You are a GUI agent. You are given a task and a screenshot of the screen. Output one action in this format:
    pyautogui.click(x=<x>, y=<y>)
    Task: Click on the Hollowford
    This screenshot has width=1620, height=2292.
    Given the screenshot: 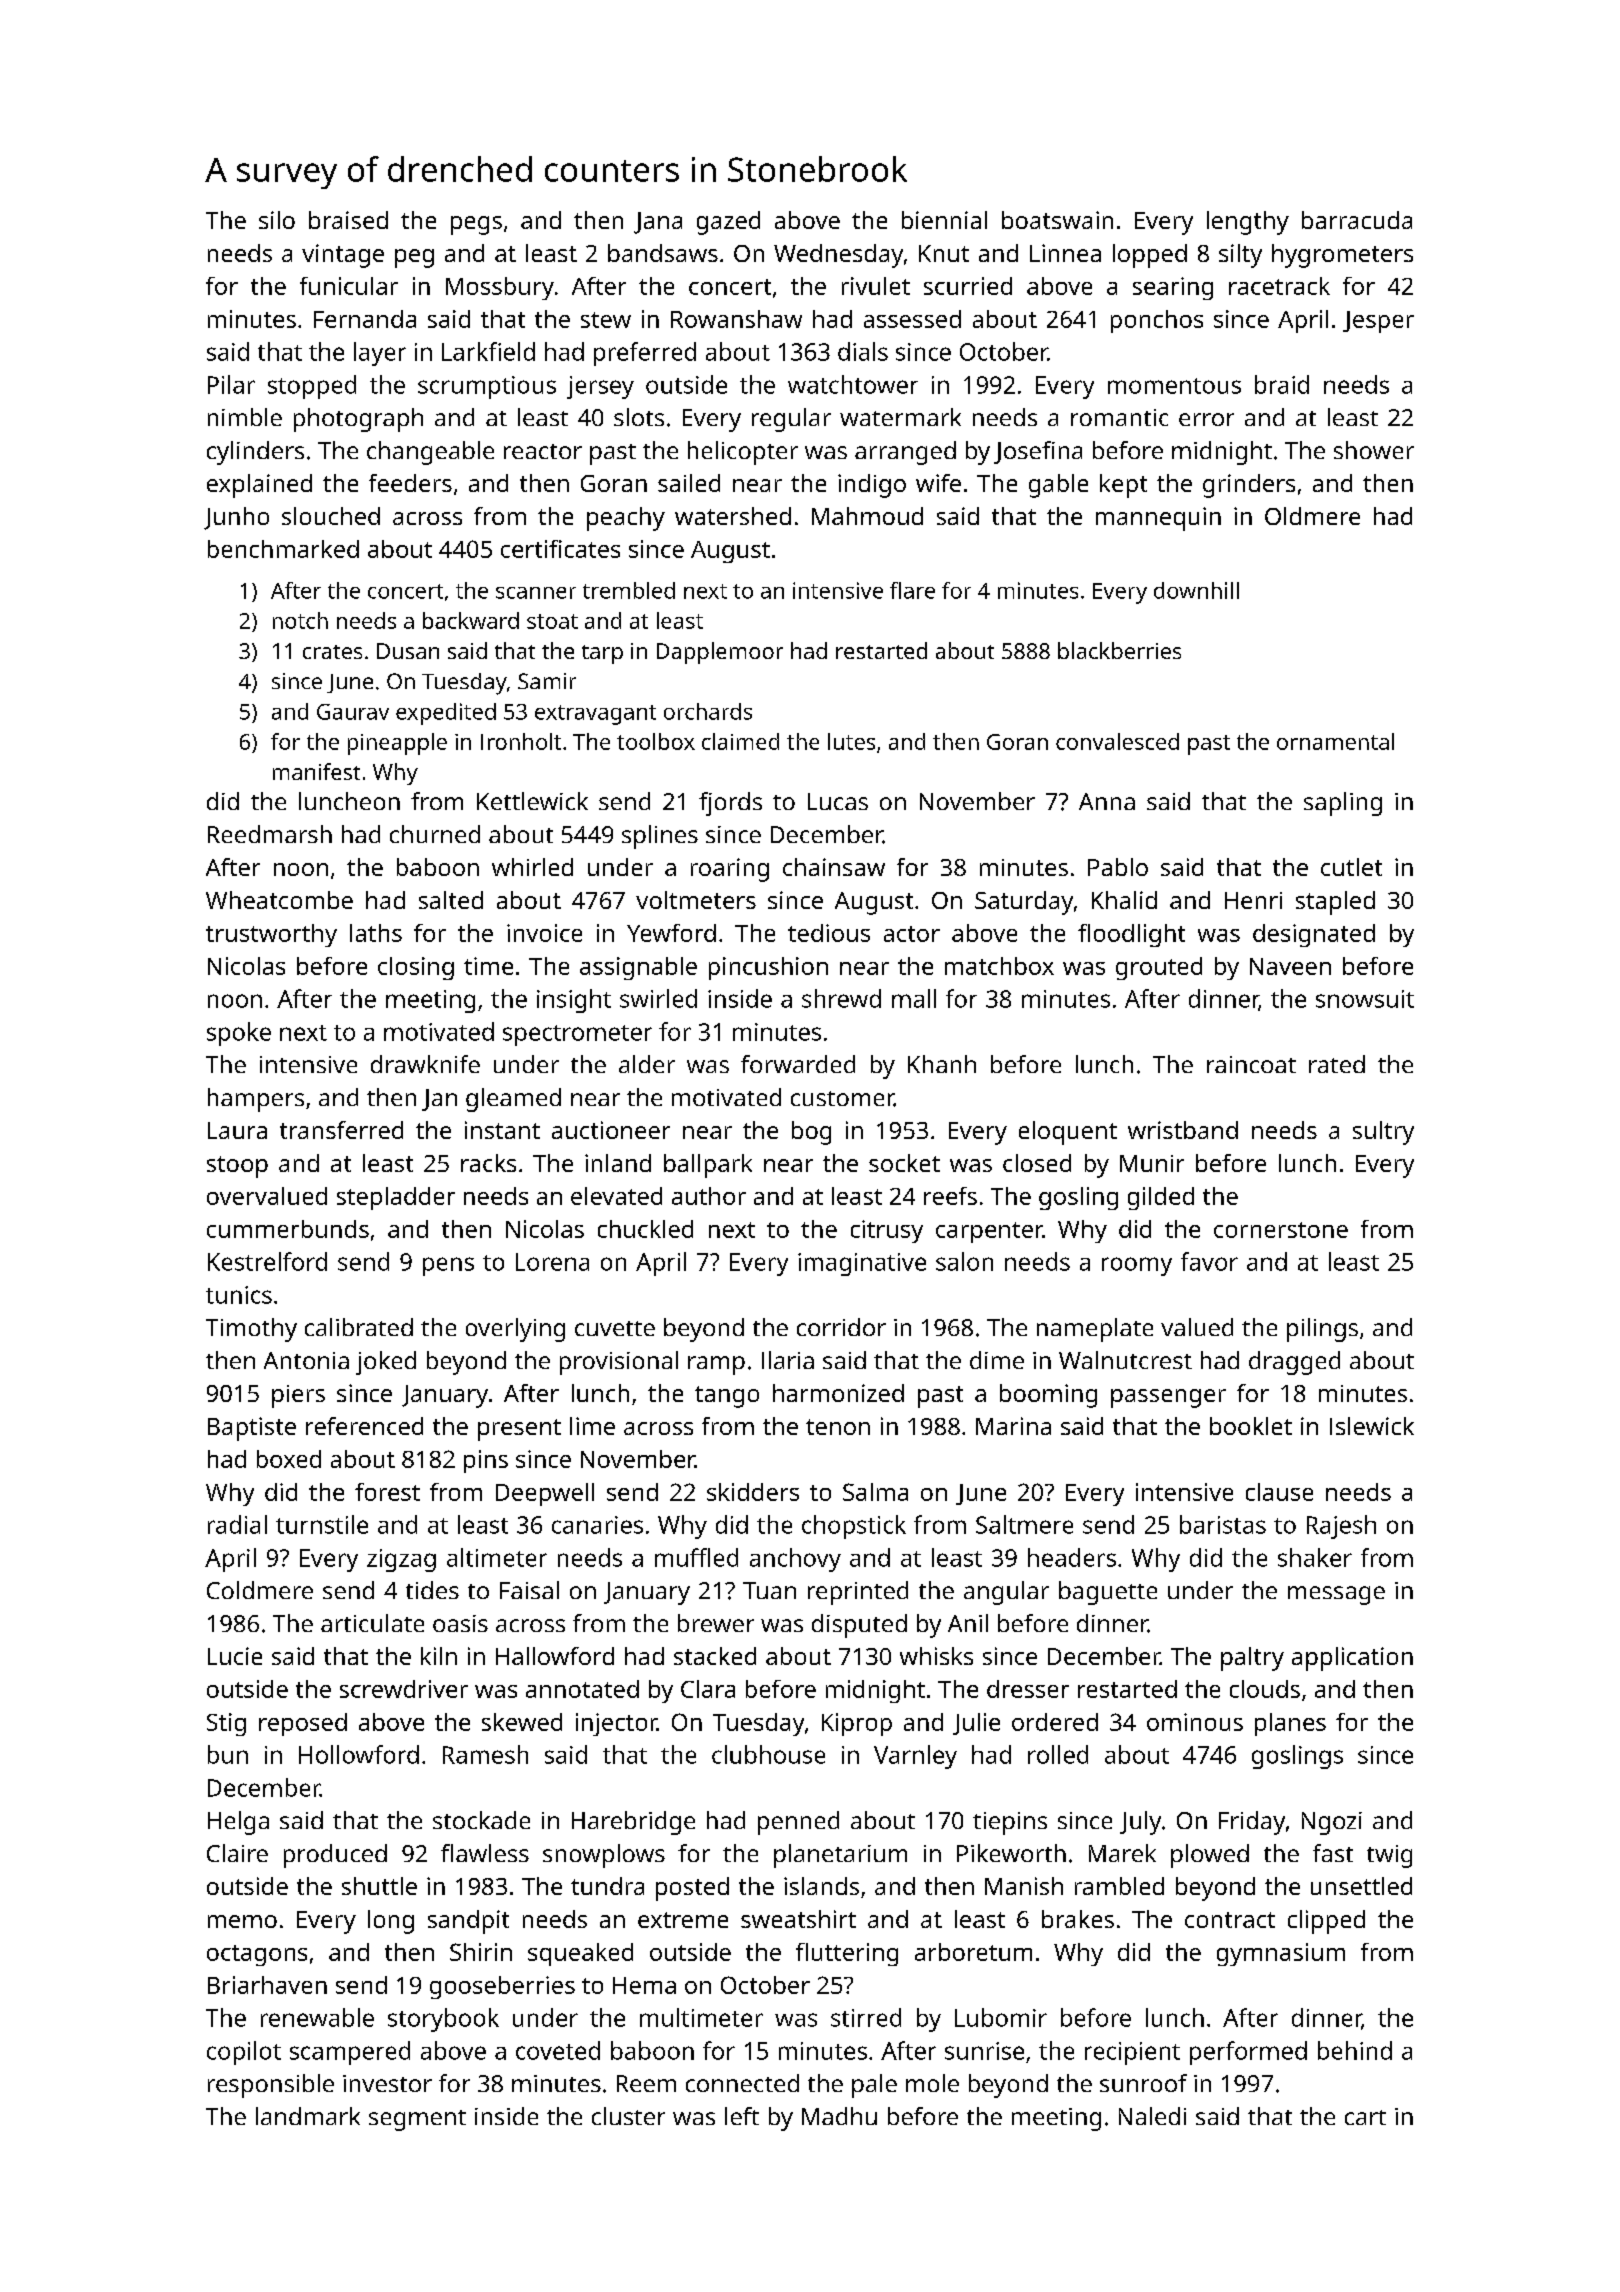 What is the action you would take?
    pyautogui.click(x=359, y=1754)
